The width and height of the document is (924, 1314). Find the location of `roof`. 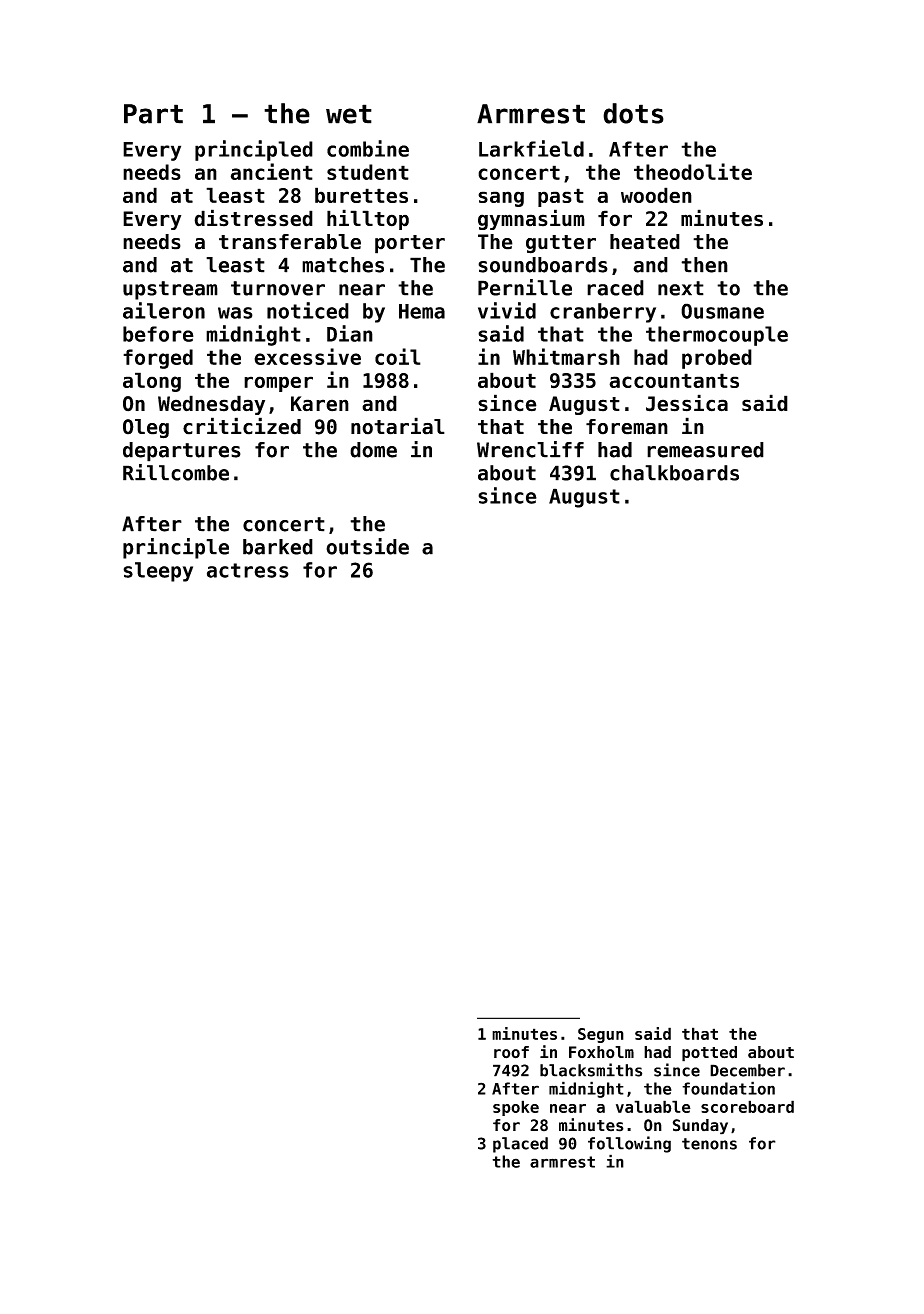

roof is located at coordinates (511, 1052).
